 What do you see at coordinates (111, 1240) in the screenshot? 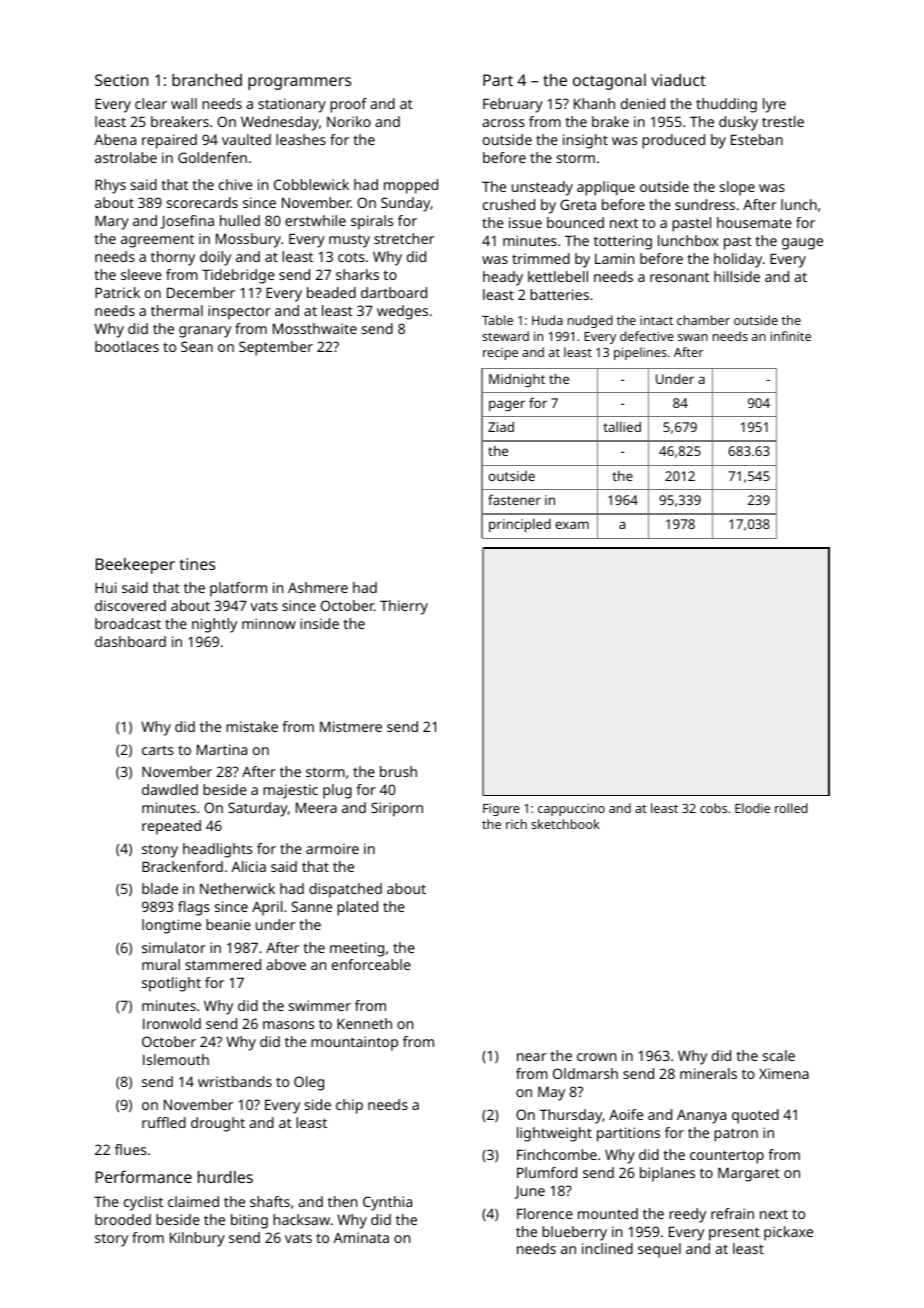
I see `story` at bounding box center [111, 1240].
